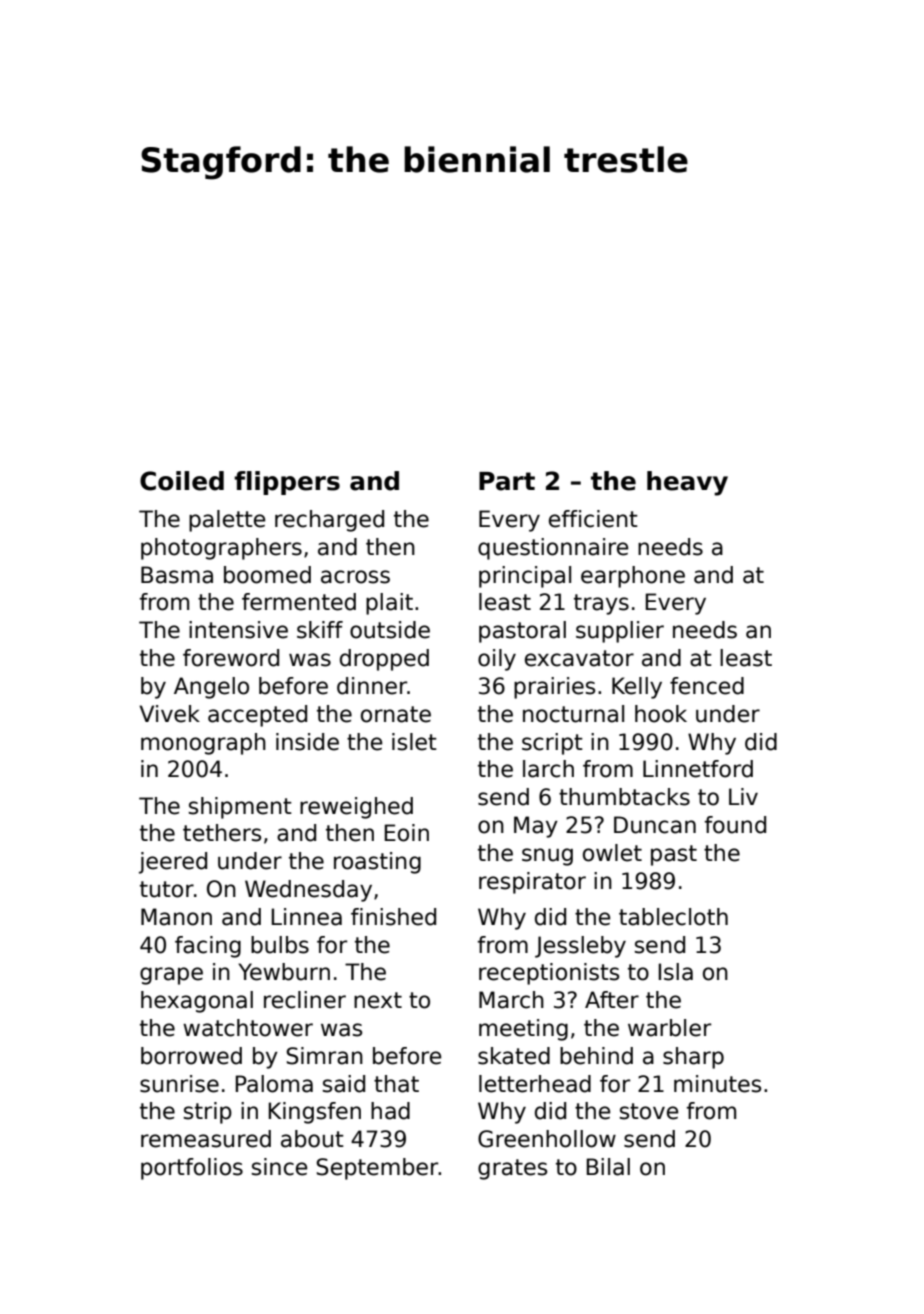 The width and height of the image is (924, 1314). Describe the element at coordinates (612, 853) in the image. I see `owlet` at that location.
